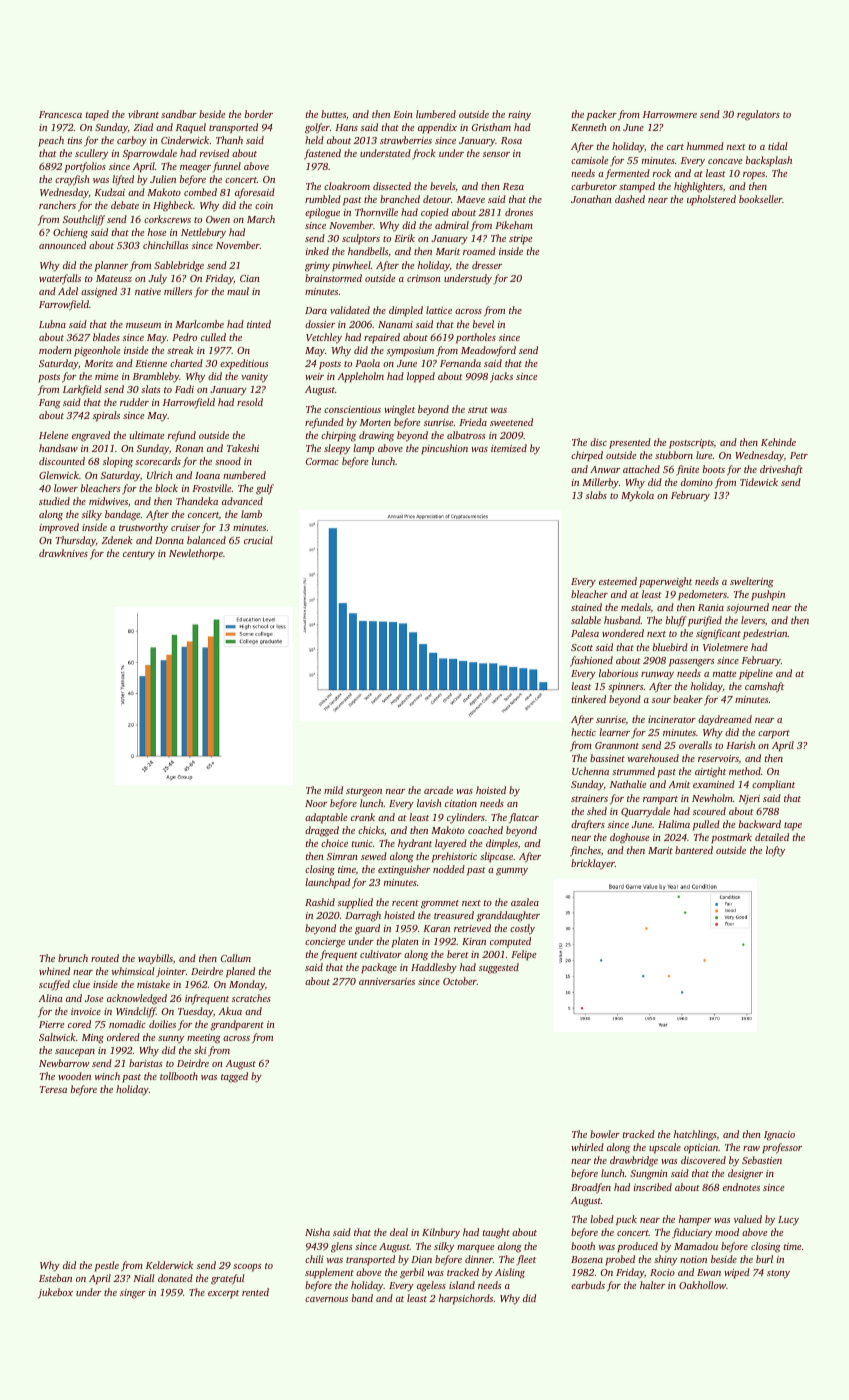 The width and height of the screenshot is (849, 1400). Describe the element at coordinates (697, 482) in the screenshot. I see `domino` at that location.
